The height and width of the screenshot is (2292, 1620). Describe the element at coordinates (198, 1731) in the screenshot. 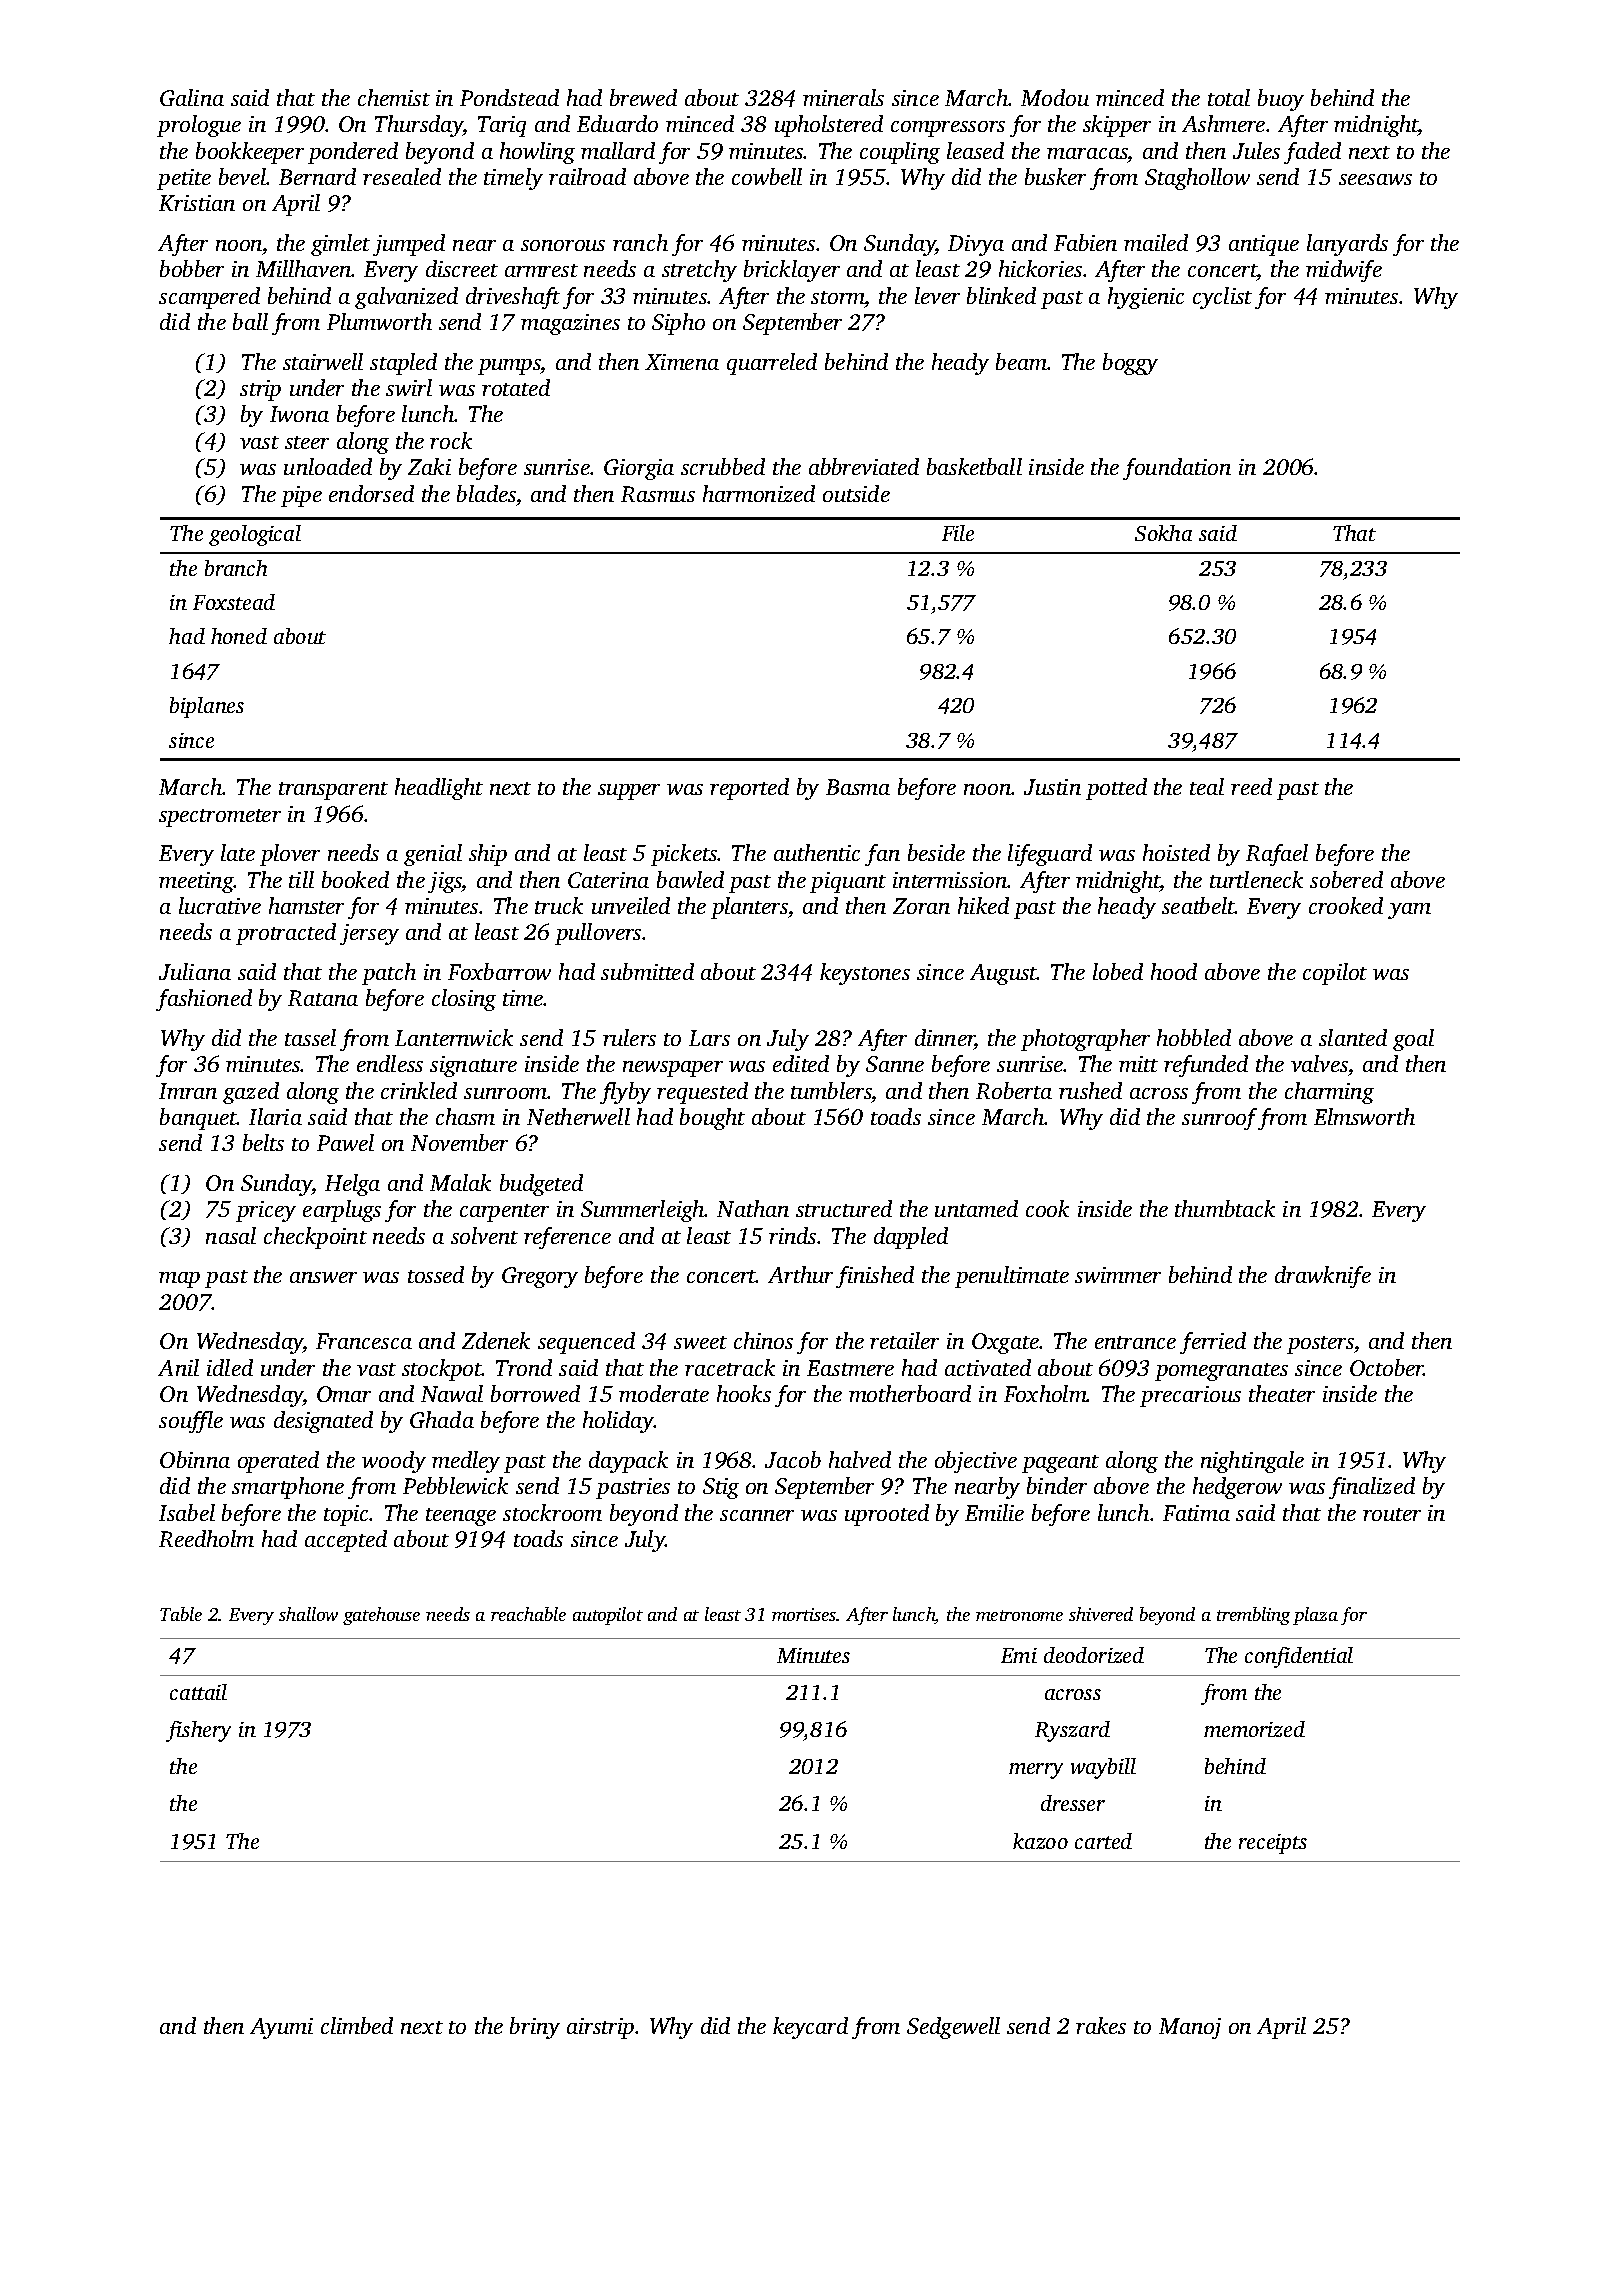

I see `fishery` at that location.
